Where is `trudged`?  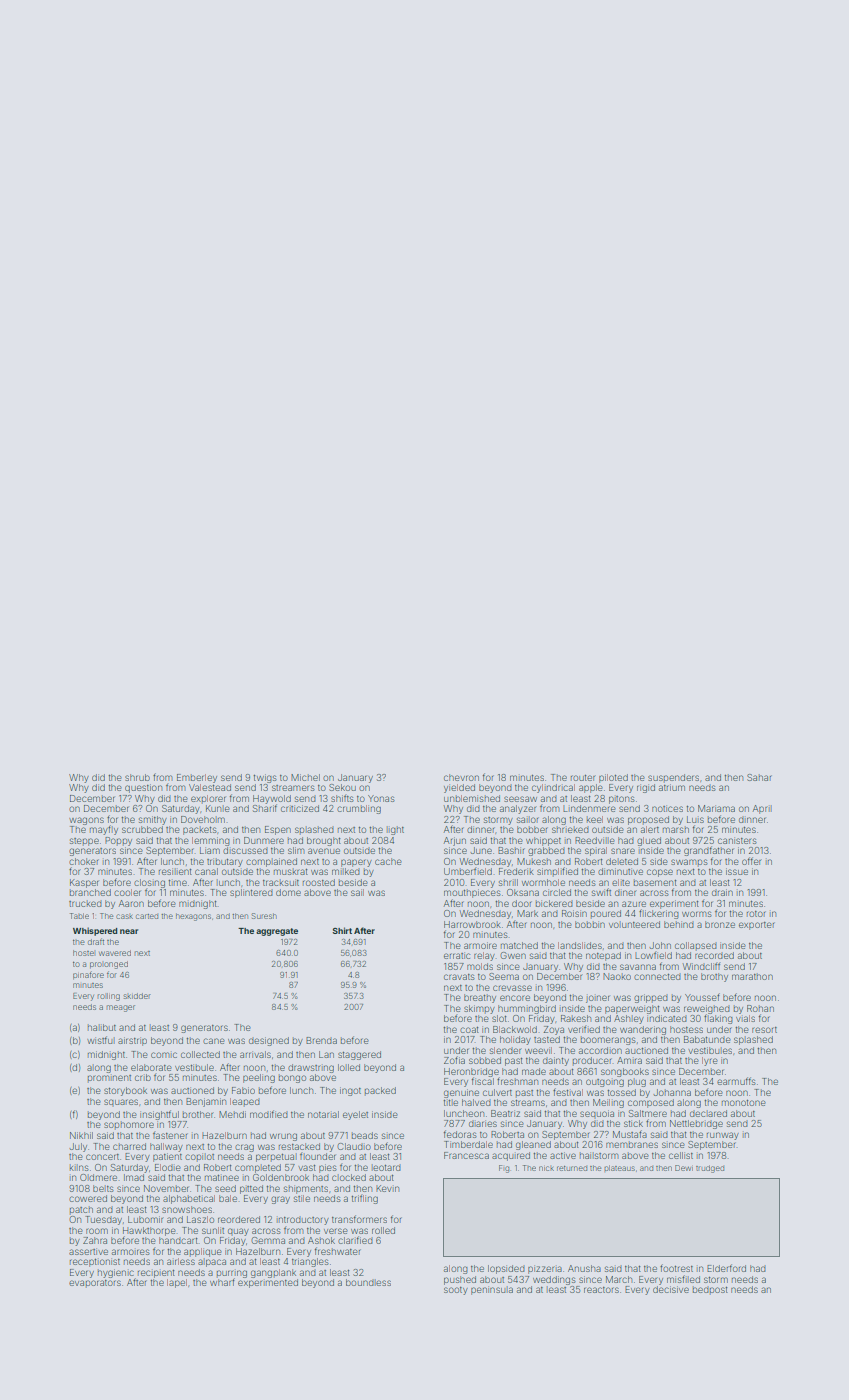
trudged is located at coordinates (710, 1169).
